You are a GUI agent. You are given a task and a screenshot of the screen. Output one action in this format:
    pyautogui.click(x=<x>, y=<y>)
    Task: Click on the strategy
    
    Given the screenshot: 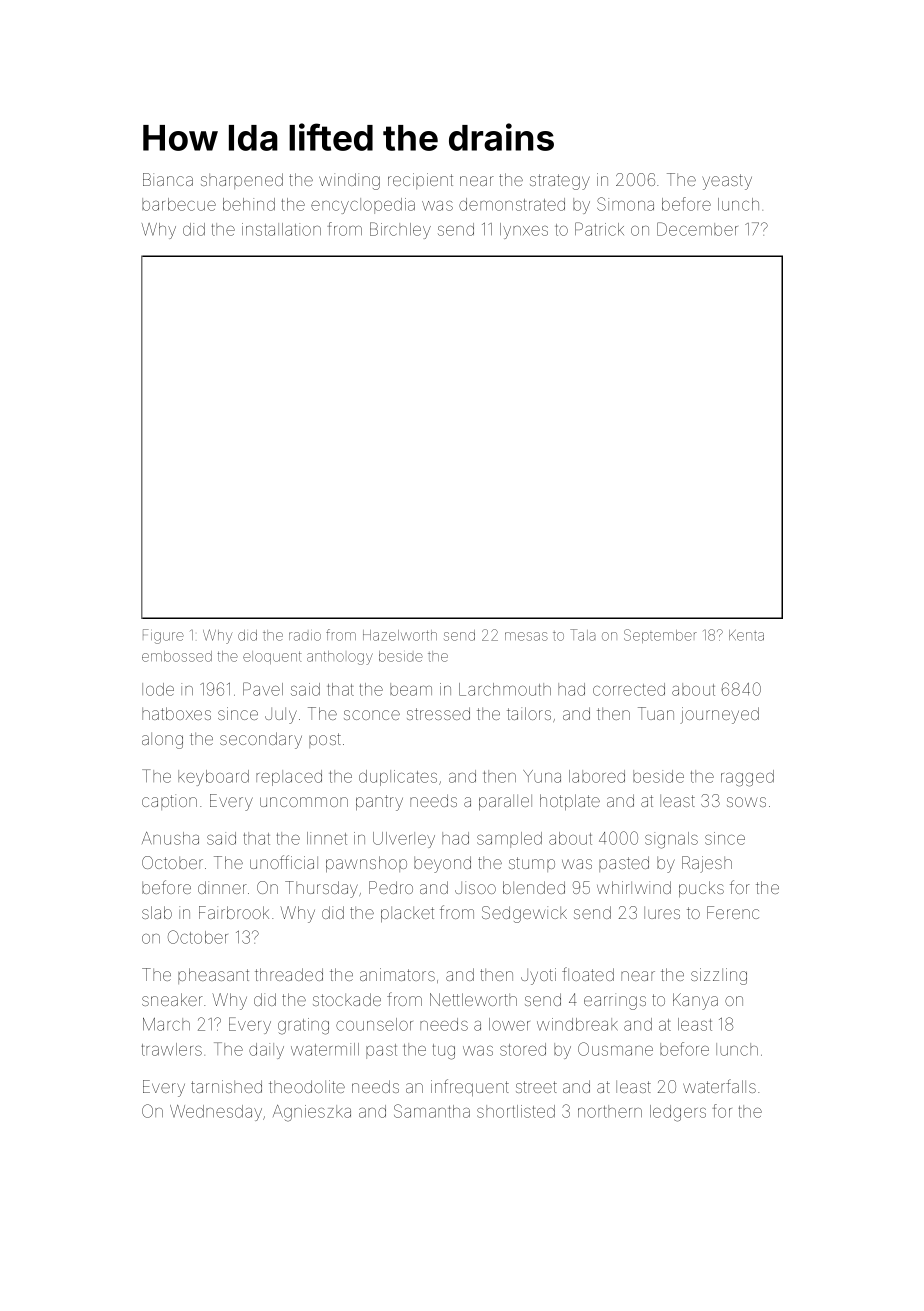 What is the action you would take?
    pyautogui.click(x=560, y=182)
